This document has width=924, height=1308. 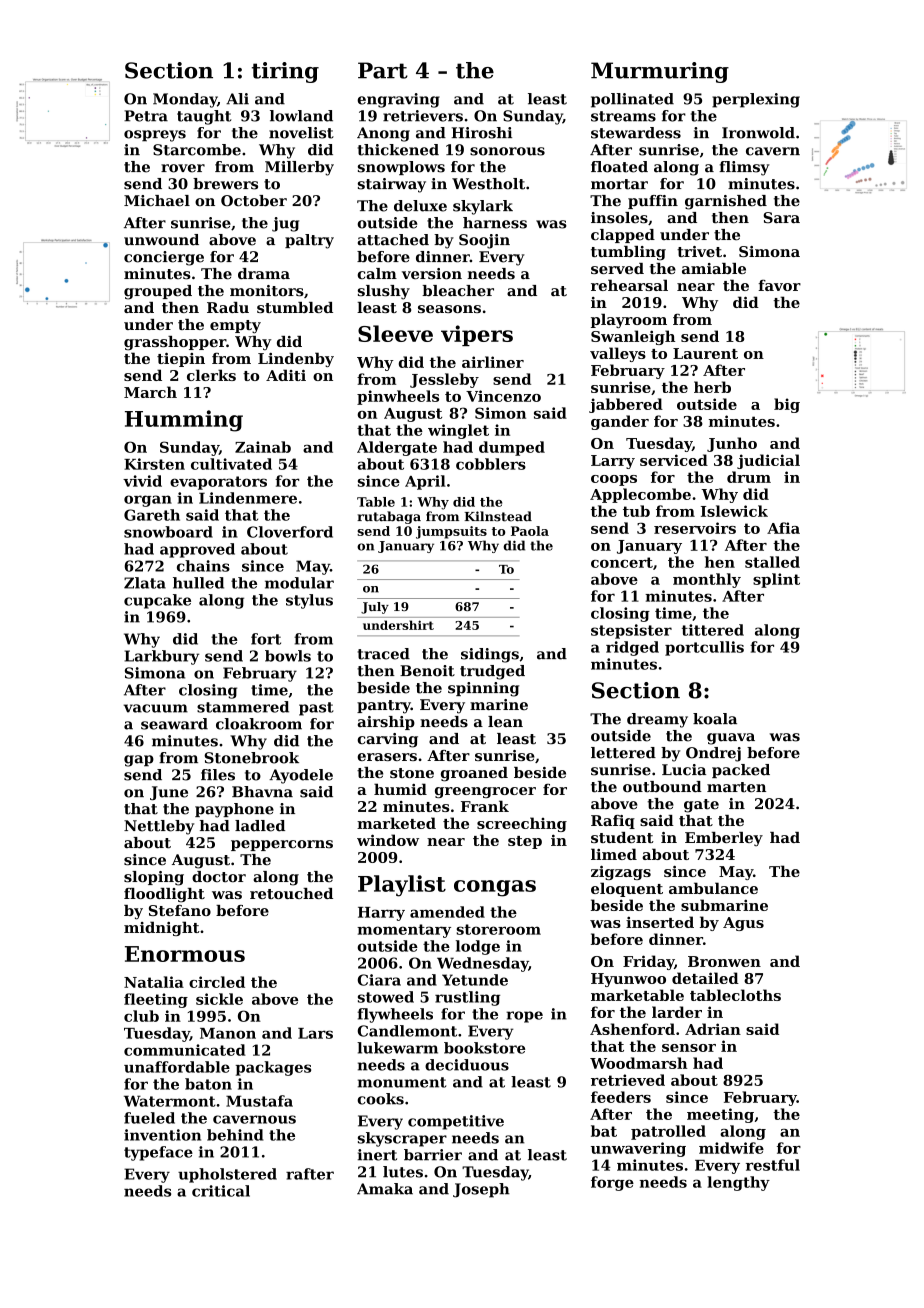 I want to click on tiepin, so click(x=181, y=360).
